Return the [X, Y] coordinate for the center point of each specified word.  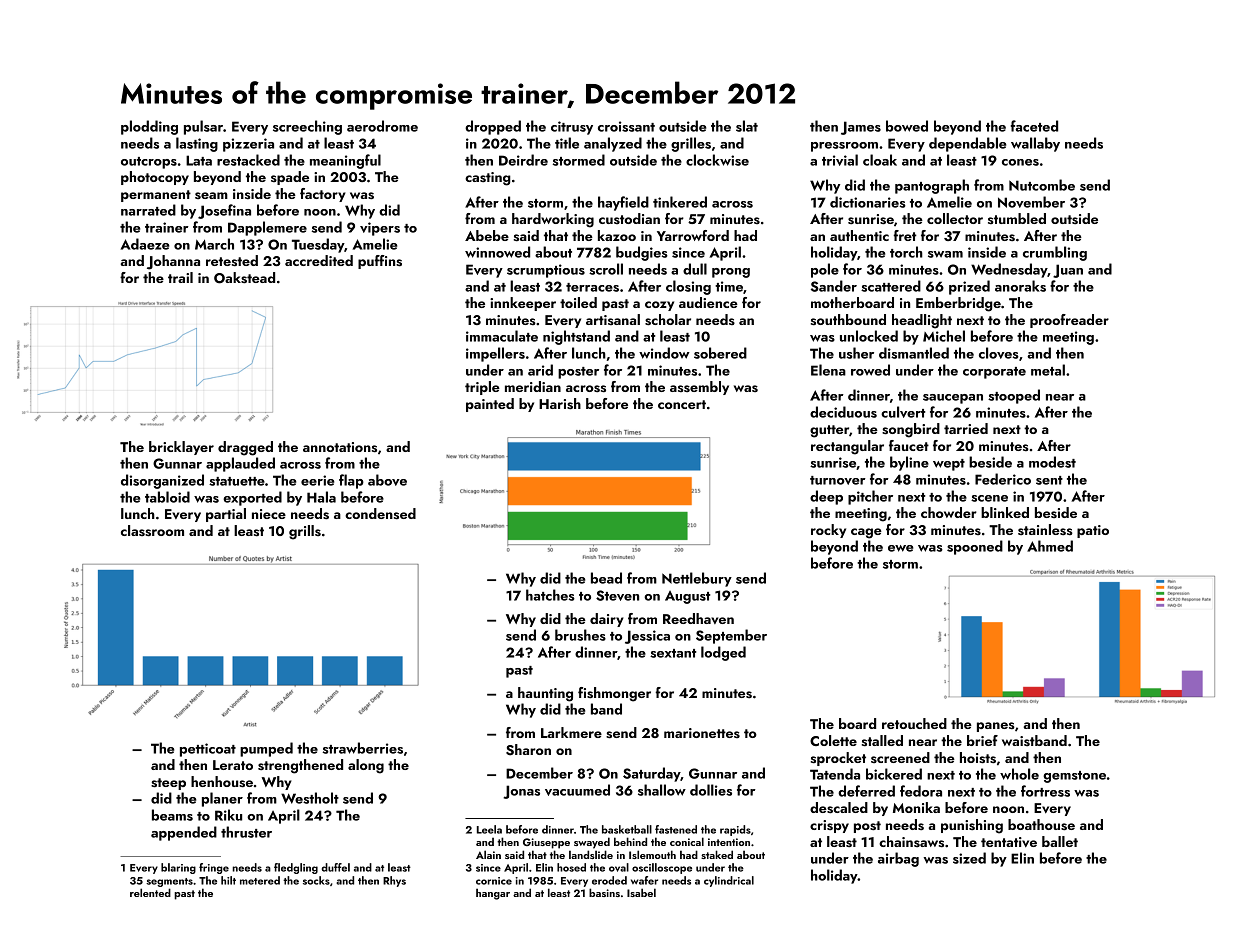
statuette [237, 481]
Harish [560, 404]
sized [969, 858]
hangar [493, 894]
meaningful [345, 161]
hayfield [623, 203]
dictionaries [868, 202]
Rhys [394, 881]
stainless [1045, 530]
